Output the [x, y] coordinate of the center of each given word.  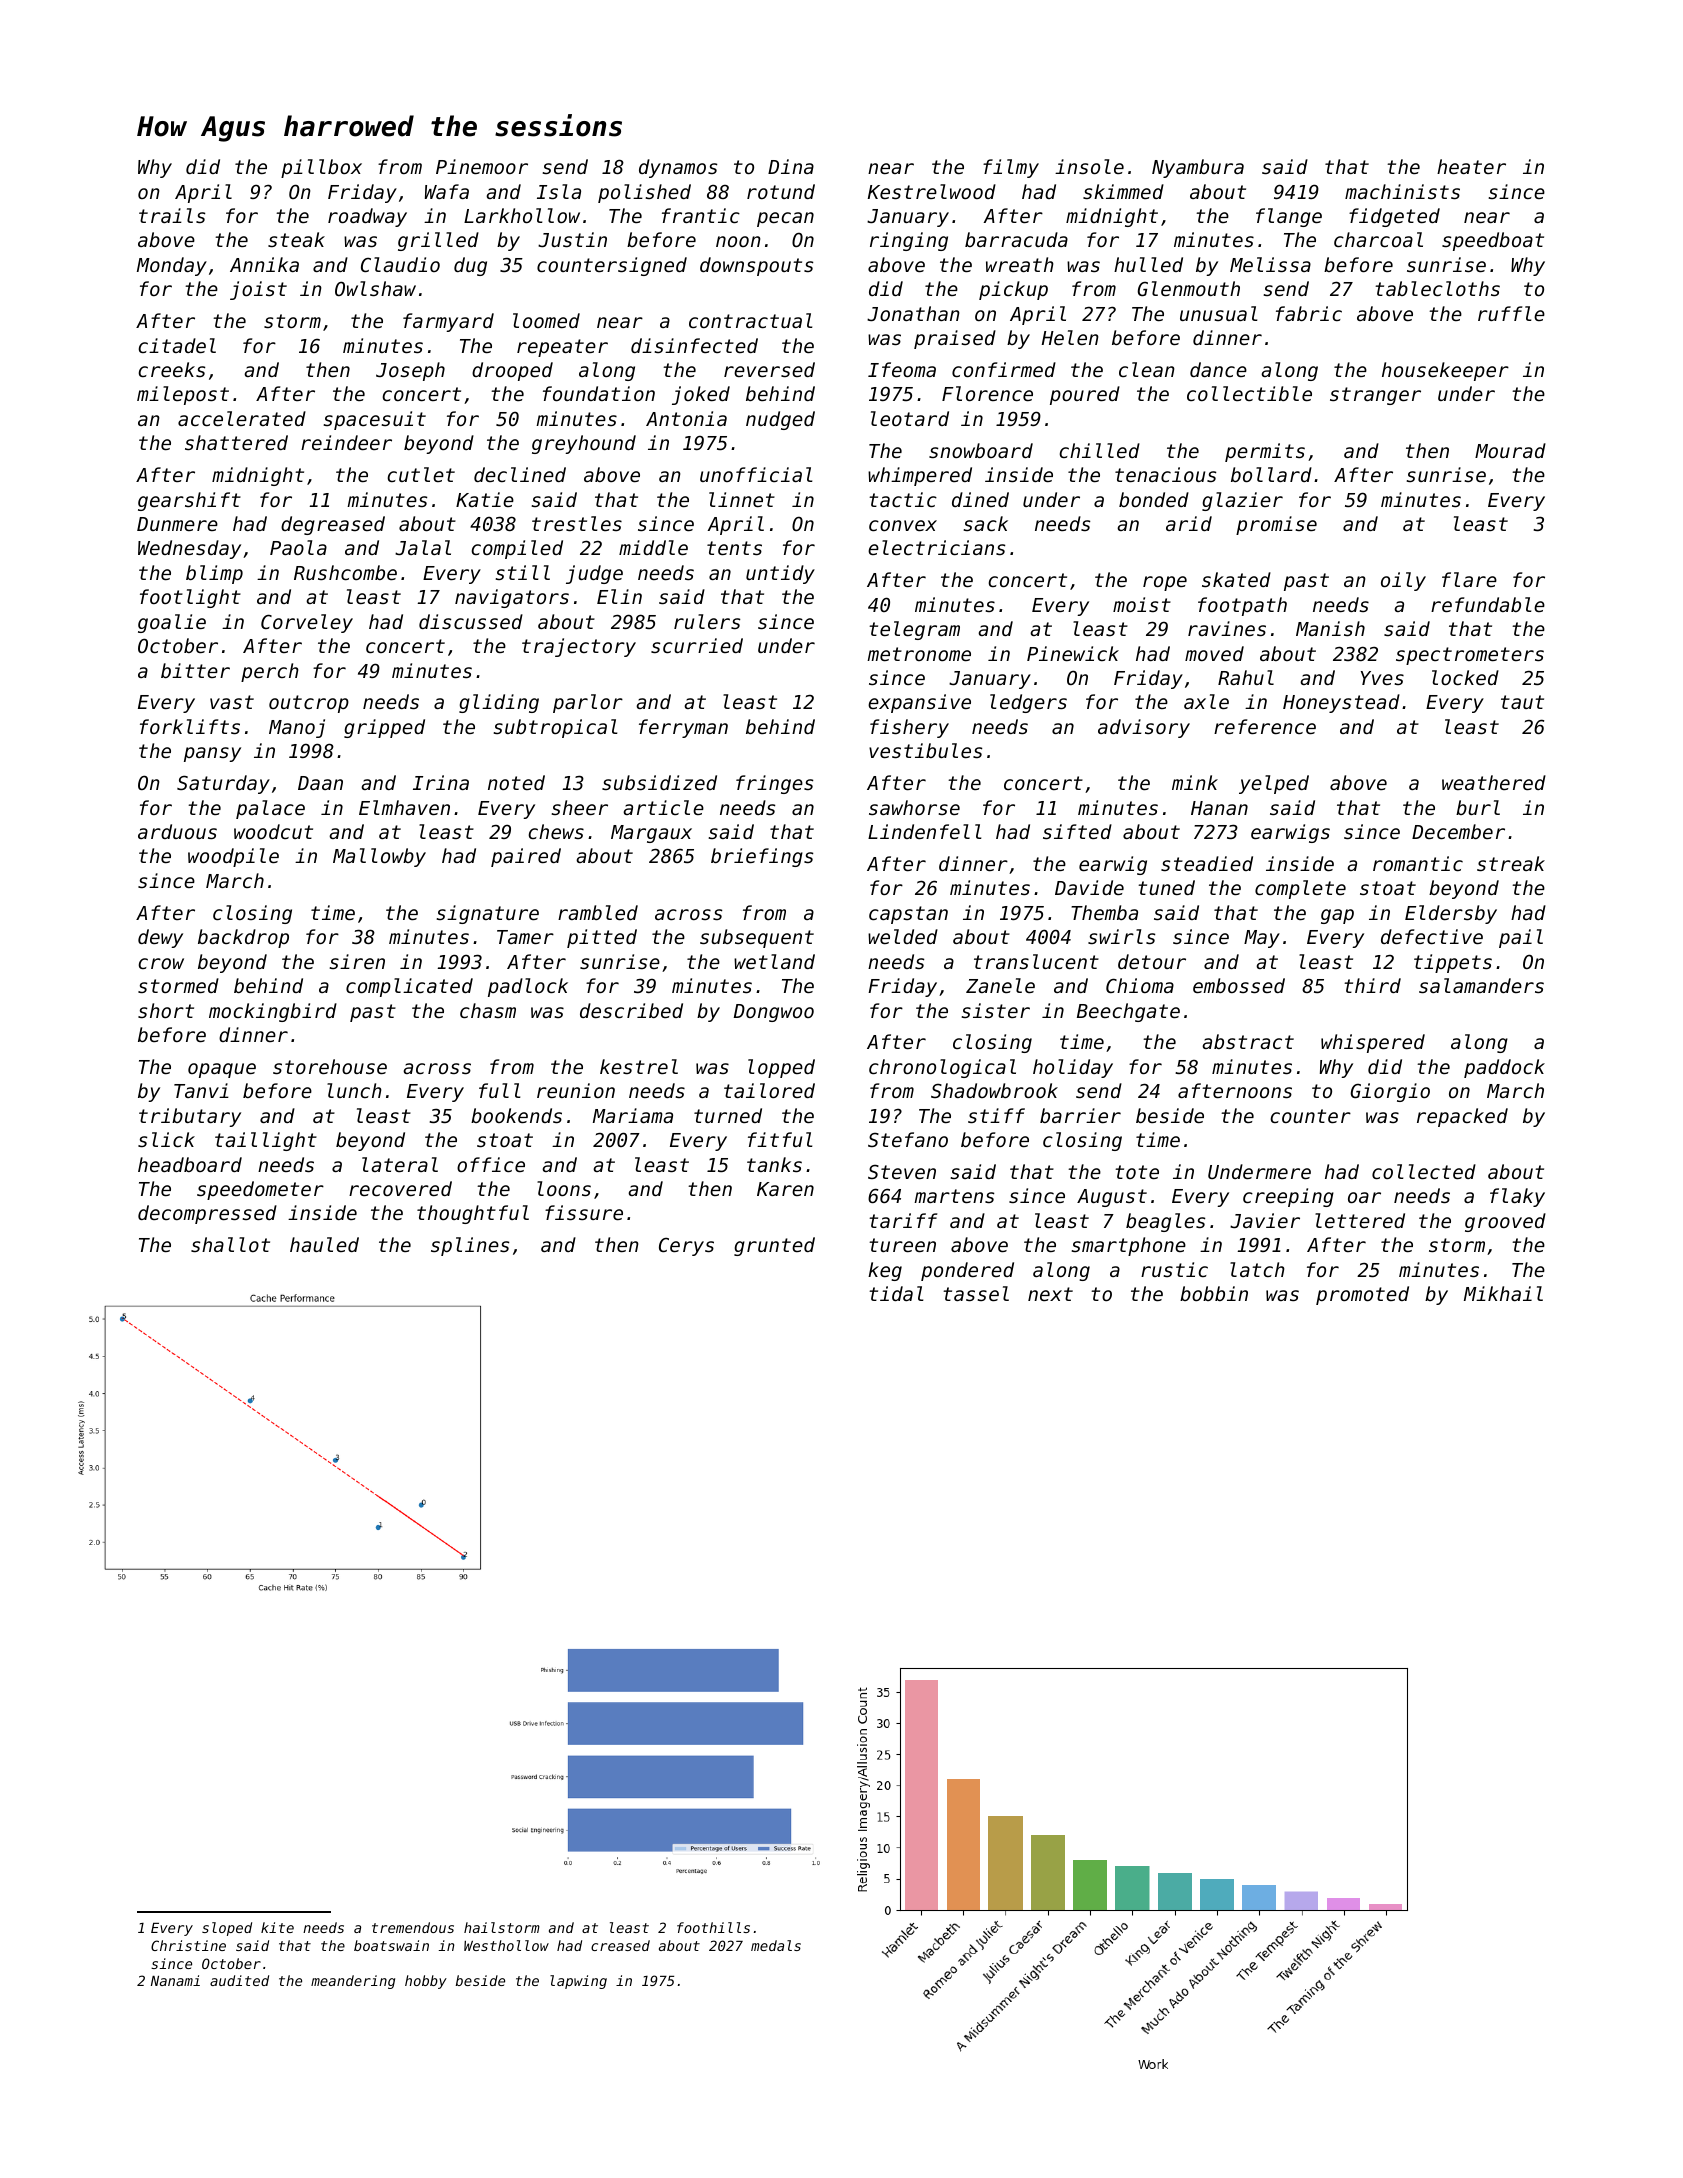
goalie [172, 623]
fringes [774, 784]
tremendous [413, 1927]
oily [1403, 581]
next [1050, 1294]
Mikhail [1503, 1293]
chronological [942, 1068]
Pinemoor [482, 166]
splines [470, 1246]
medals [776, 1945]
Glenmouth [1189, 288]
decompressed [207, 1214]
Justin [572, 239]
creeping [1288, 1197]
